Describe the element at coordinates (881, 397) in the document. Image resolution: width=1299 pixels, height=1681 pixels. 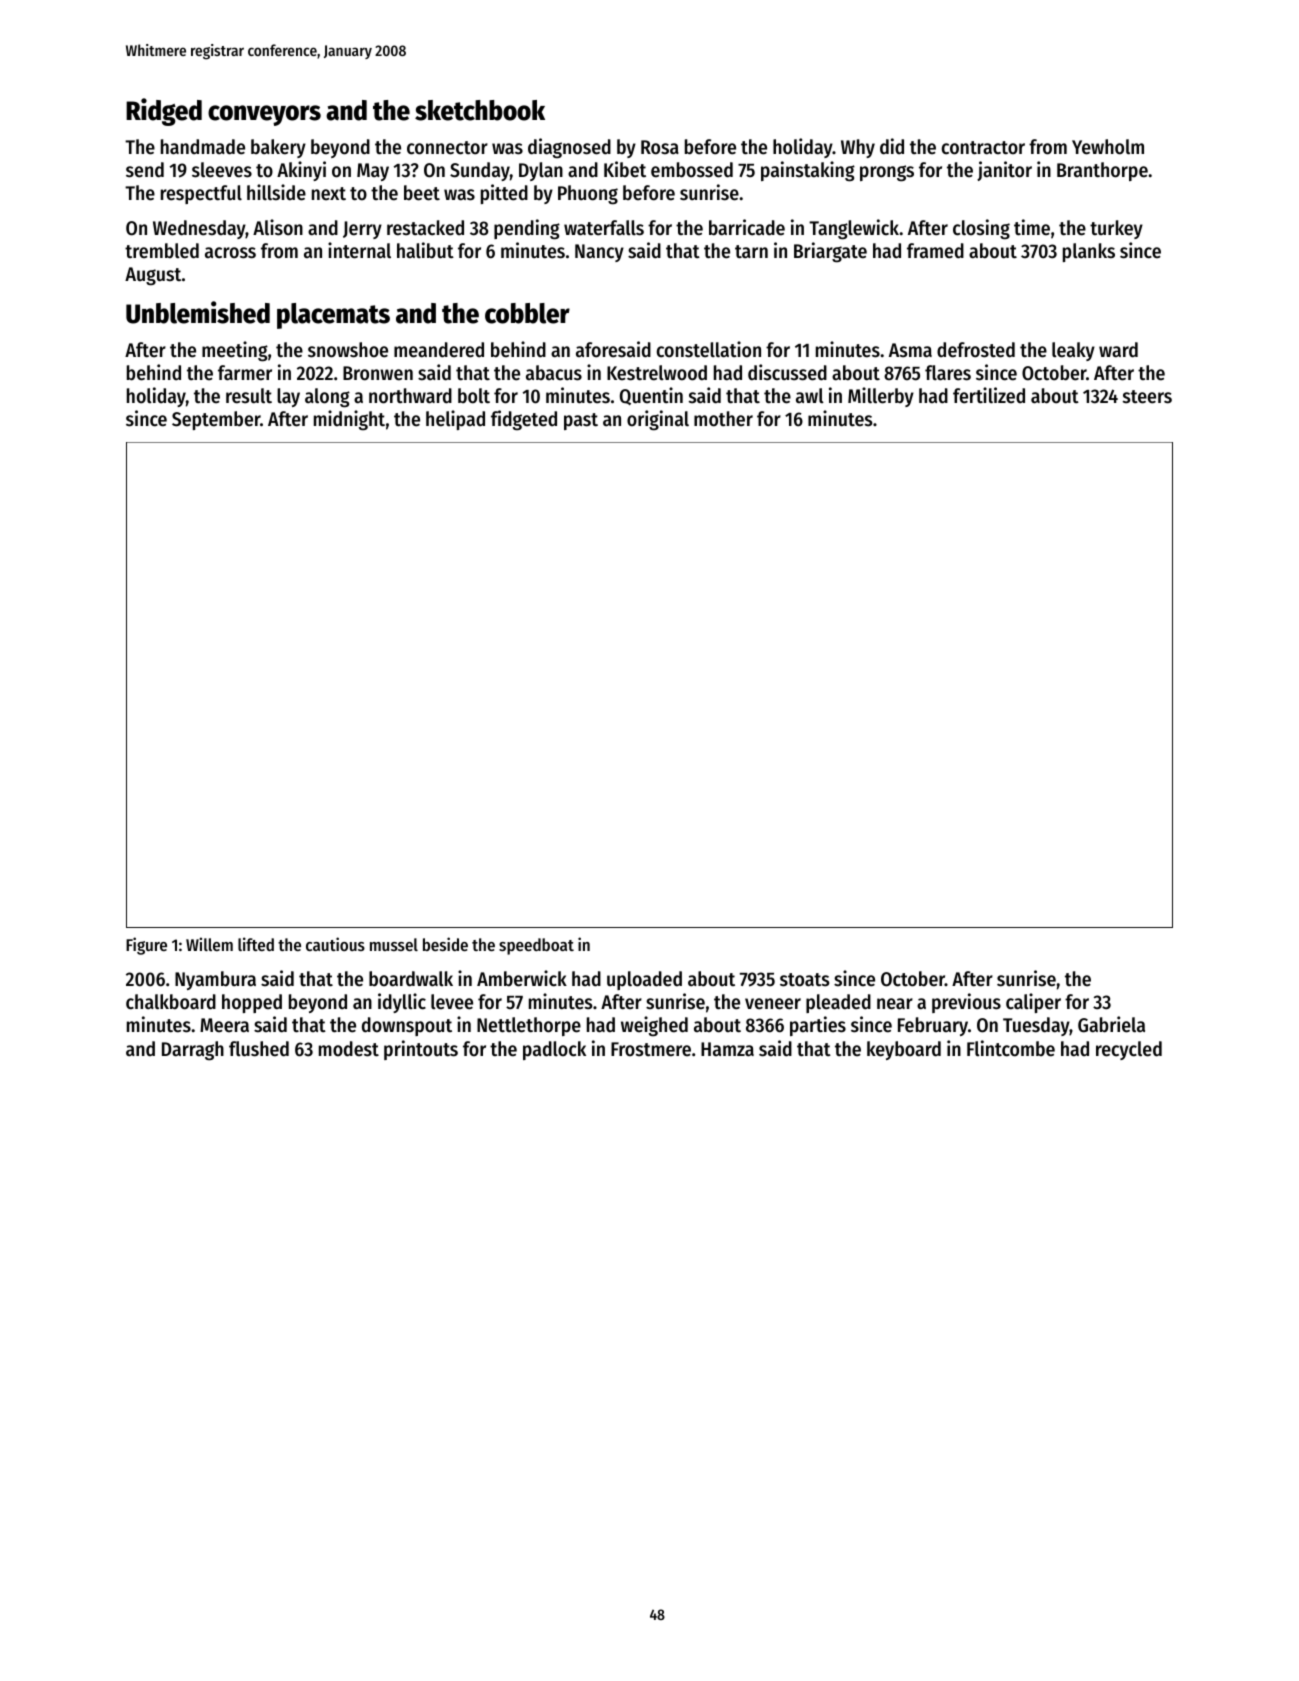
I see `Millerby` at that location.
